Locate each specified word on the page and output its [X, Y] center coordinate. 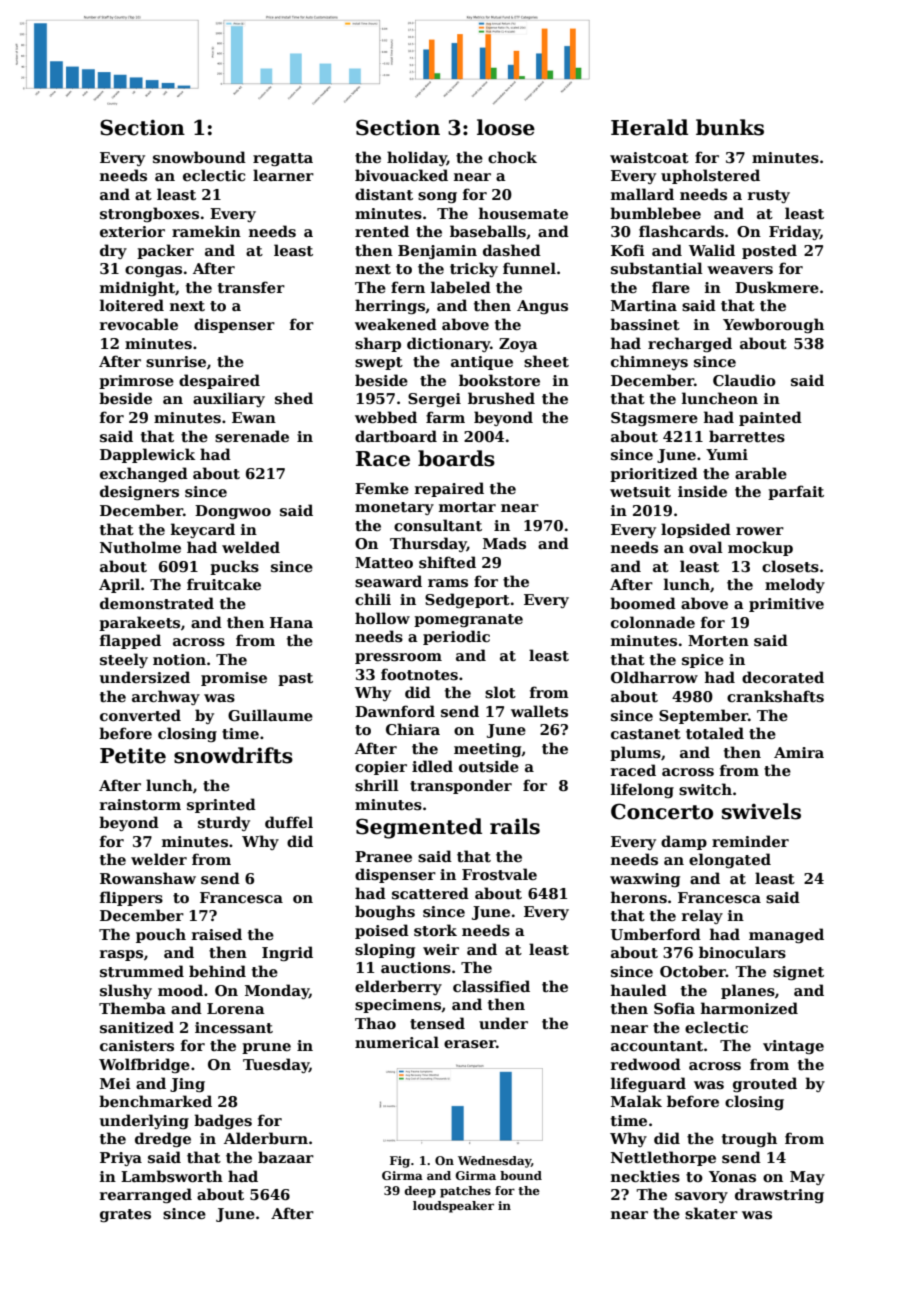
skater [711, 1213]
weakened [396, 324]
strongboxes [149, 214]
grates [125, 1215]
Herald [649, 127]
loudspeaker [453, 1207]
